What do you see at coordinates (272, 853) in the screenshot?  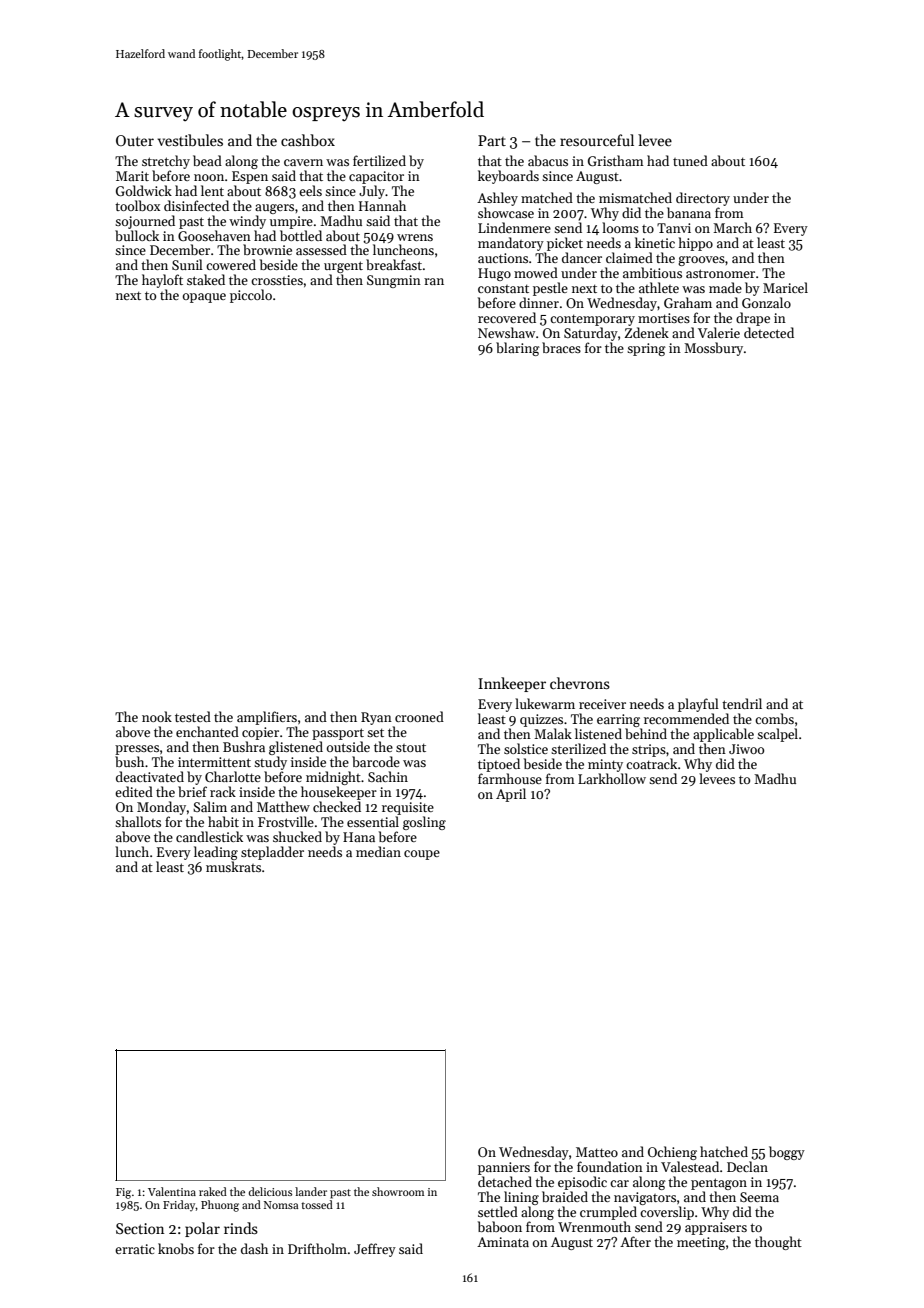 I see `stepladder` at bounding box center [272, 853].
